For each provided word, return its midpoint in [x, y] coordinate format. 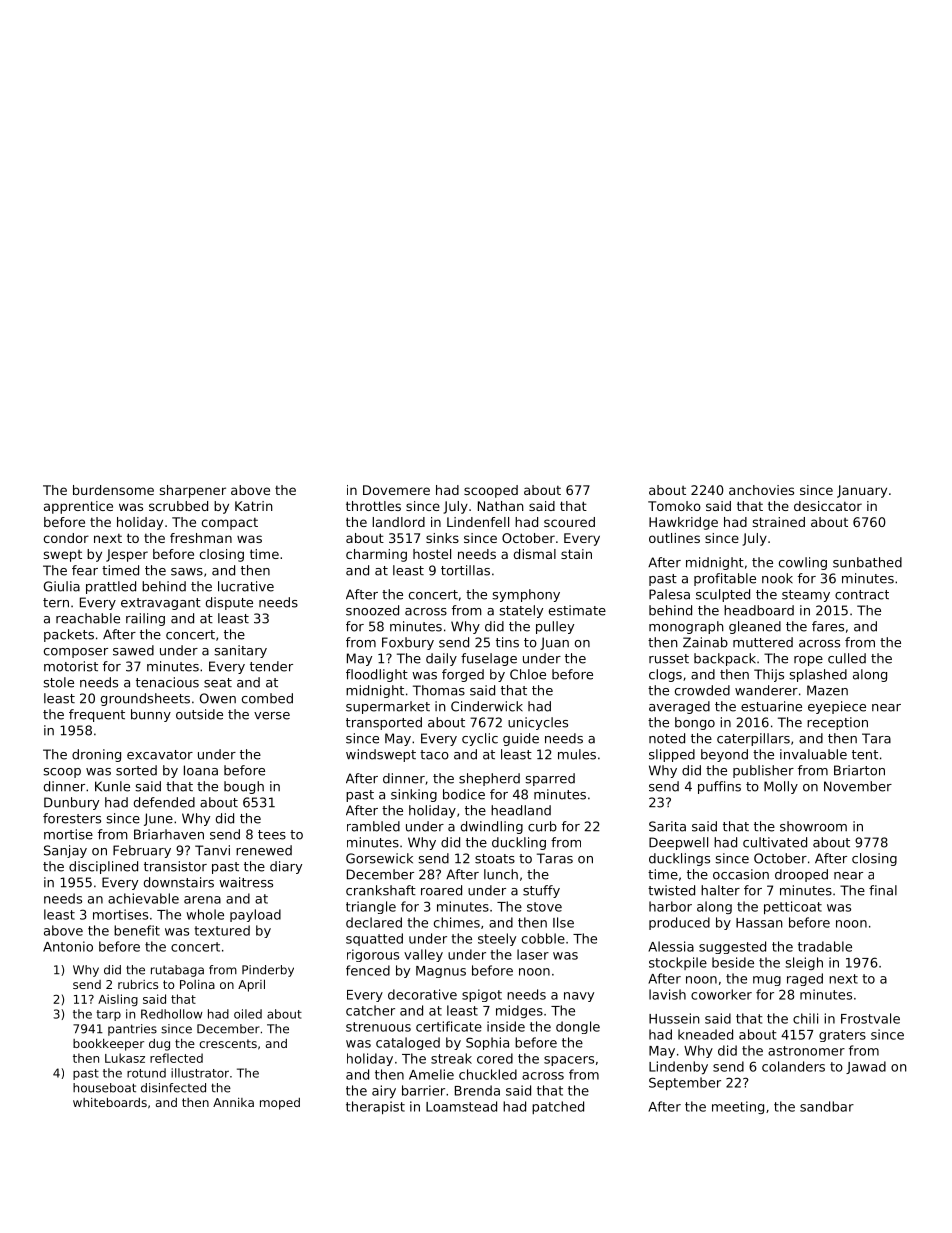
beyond [724, 755]
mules [577, 754]
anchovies [761, 490]
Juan [554, 643]
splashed [818, 675]
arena [202, 900]
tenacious [167, 682]
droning [96, 755]
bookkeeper [108, 1045]
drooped [801, 875]
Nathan [501, 506]
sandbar [827, 1106]
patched [558, 1107]
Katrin [254, 506]
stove [544, 907]
